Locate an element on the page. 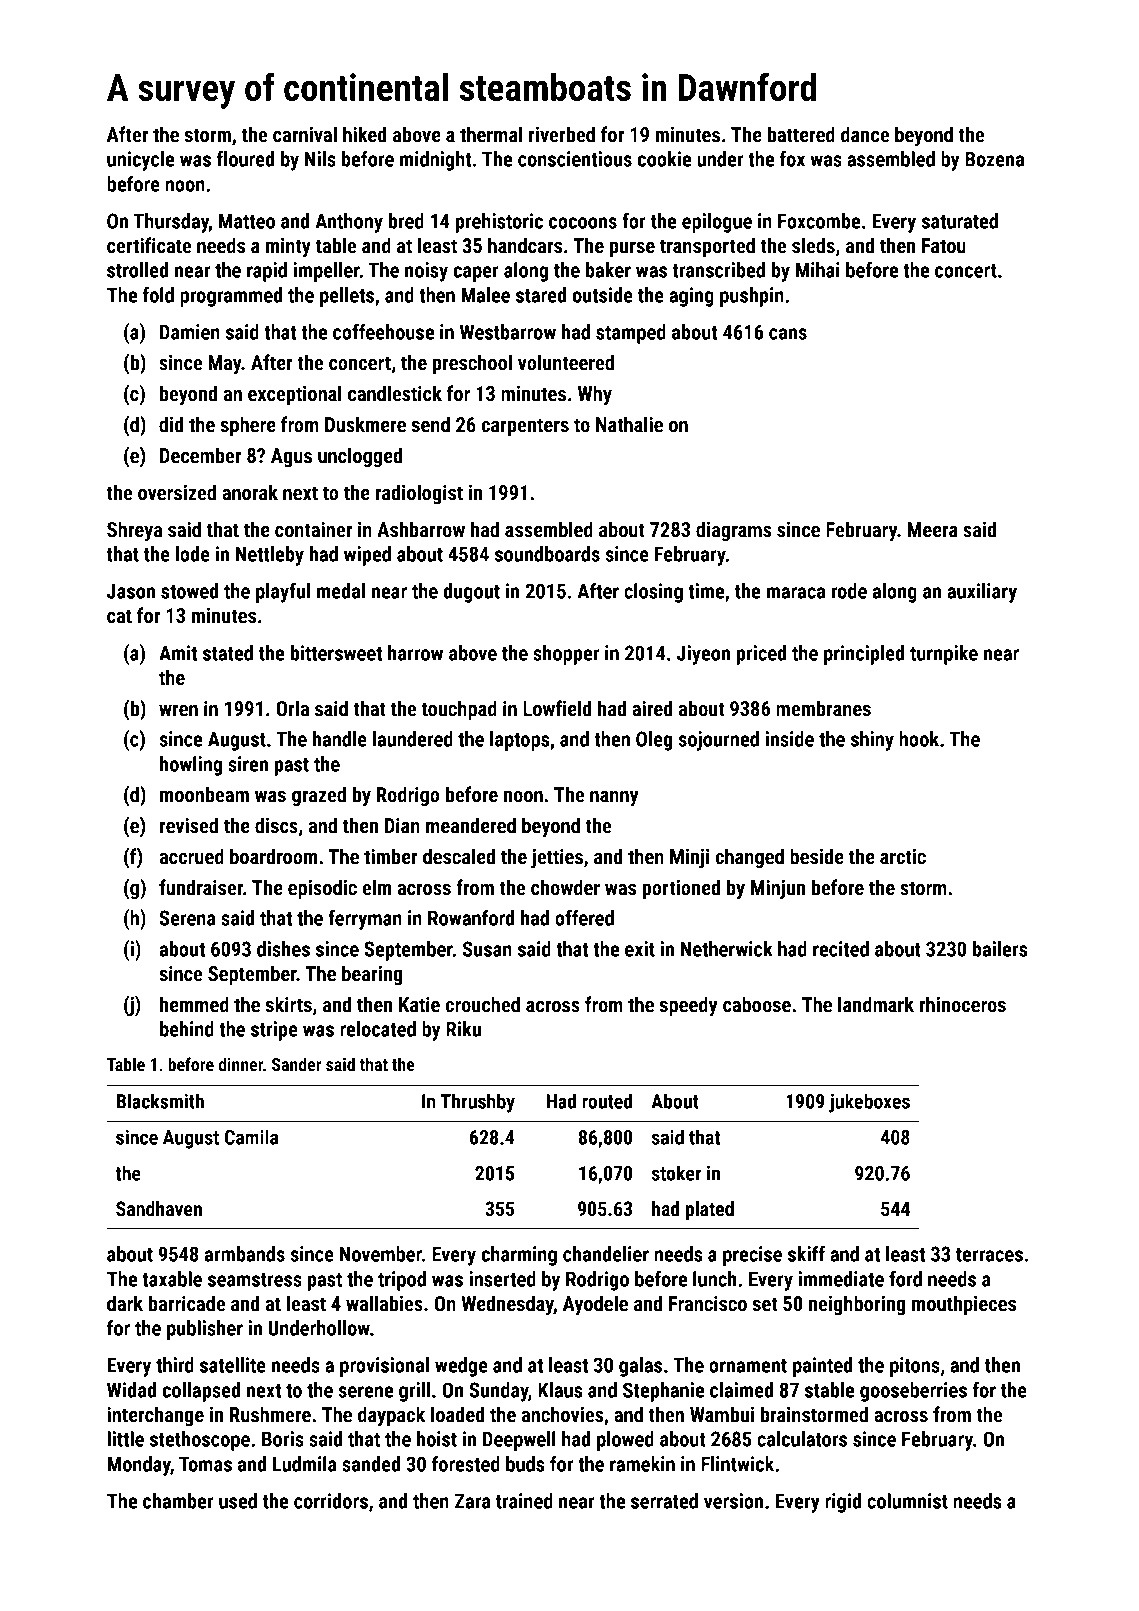  wiped is located at coordinates (367, 556).
